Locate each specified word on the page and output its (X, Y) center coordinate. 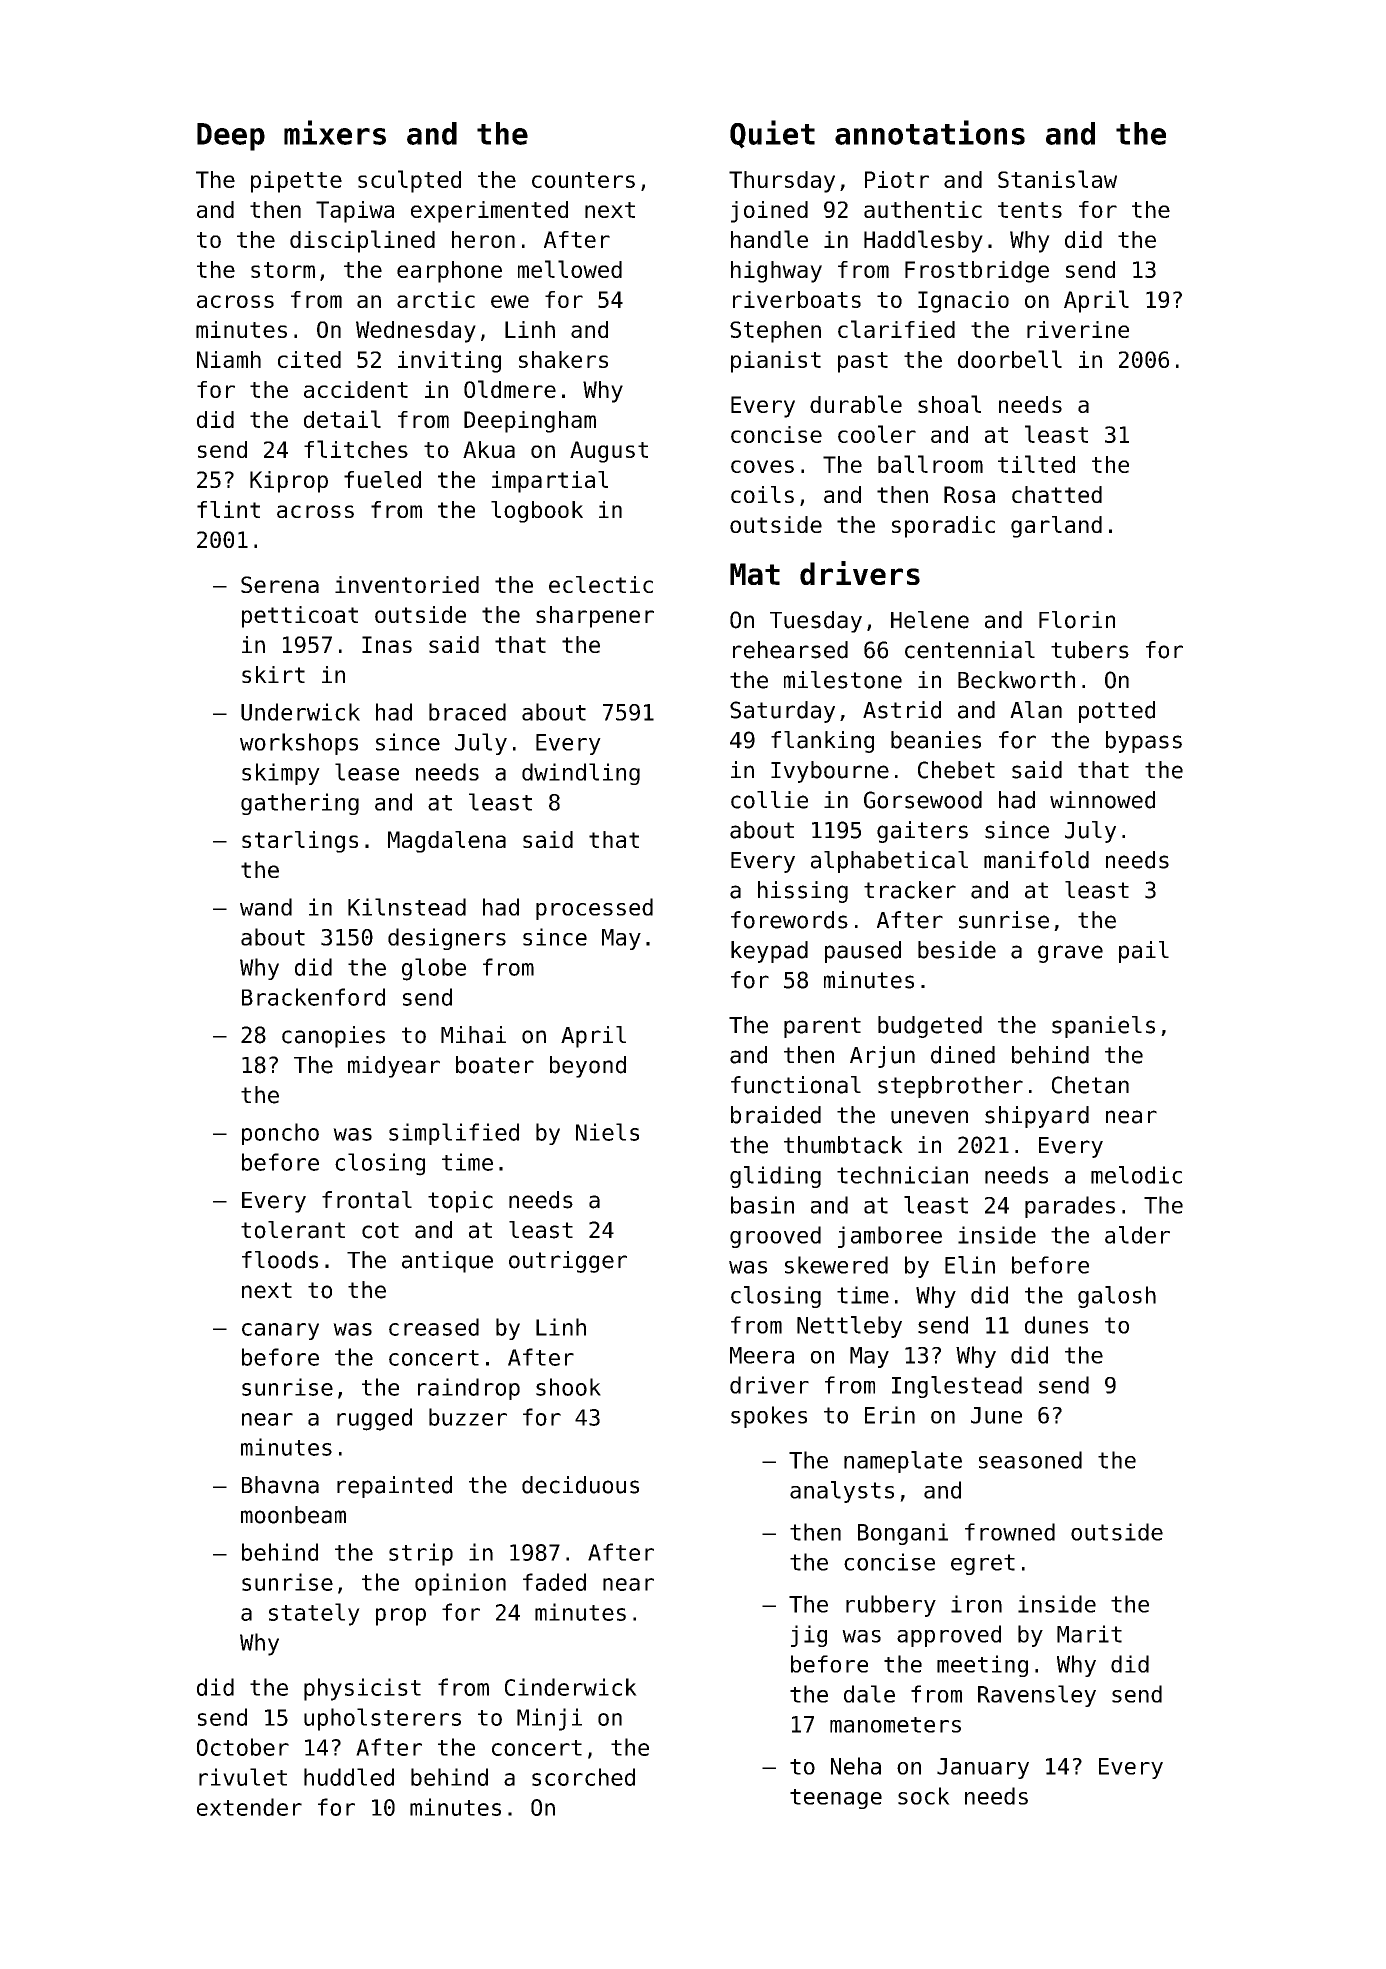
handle (769, 239)
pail (1144, 952)
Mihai (473, 1035)
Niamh (229, 359)
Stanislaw (1057, 179)
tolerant (293, 1230)
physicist (362, 1689)
